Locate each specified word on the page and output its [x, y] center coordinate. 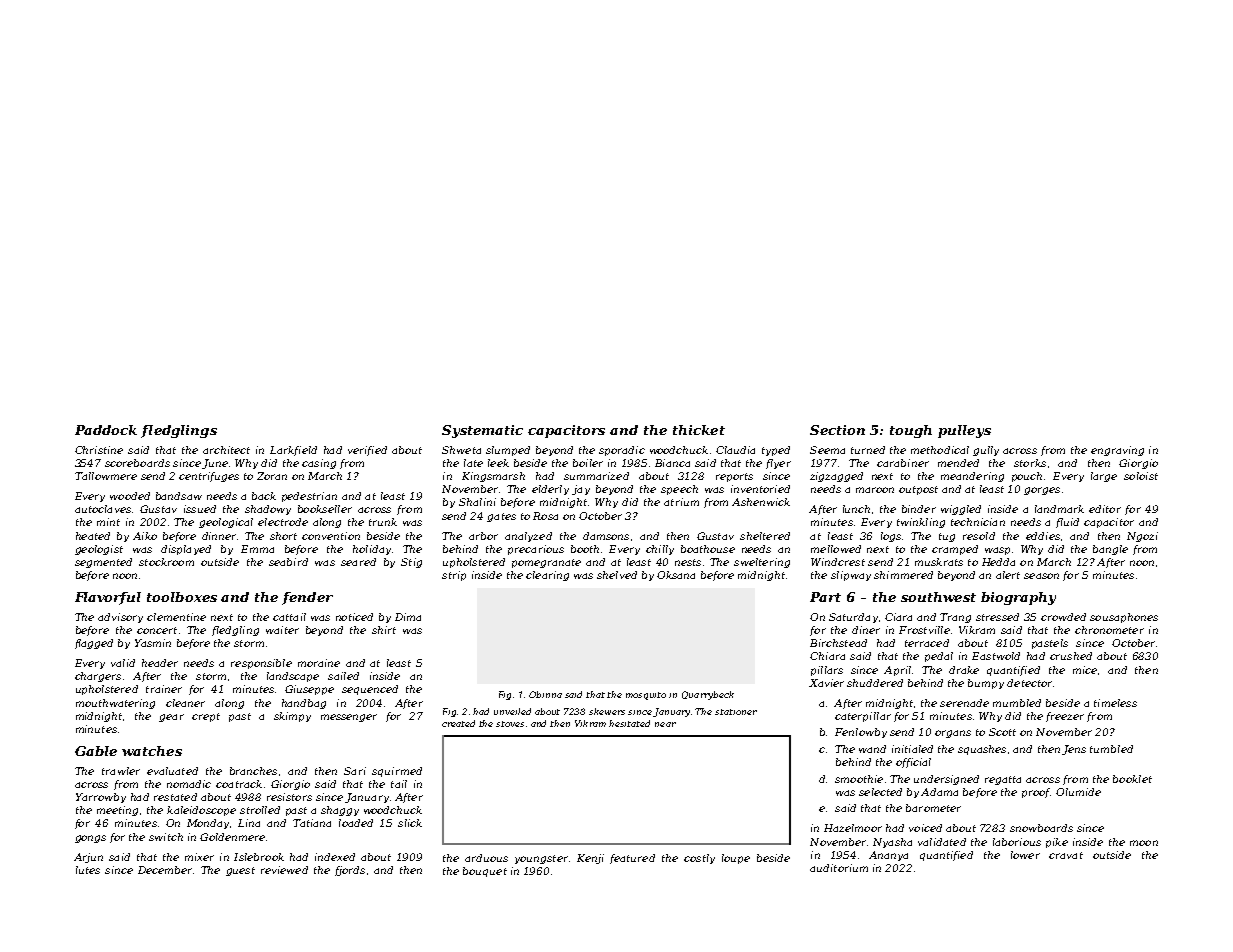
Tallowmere [106, 476]
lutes [88, 870]
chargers [98, 677]
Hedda [998, 562]
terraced [927, 643]
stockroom [166, 562]
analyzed [528, 537]
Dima [408, 617]
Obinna [545, 694]
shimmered [903, 575]
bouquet [485, 872]
